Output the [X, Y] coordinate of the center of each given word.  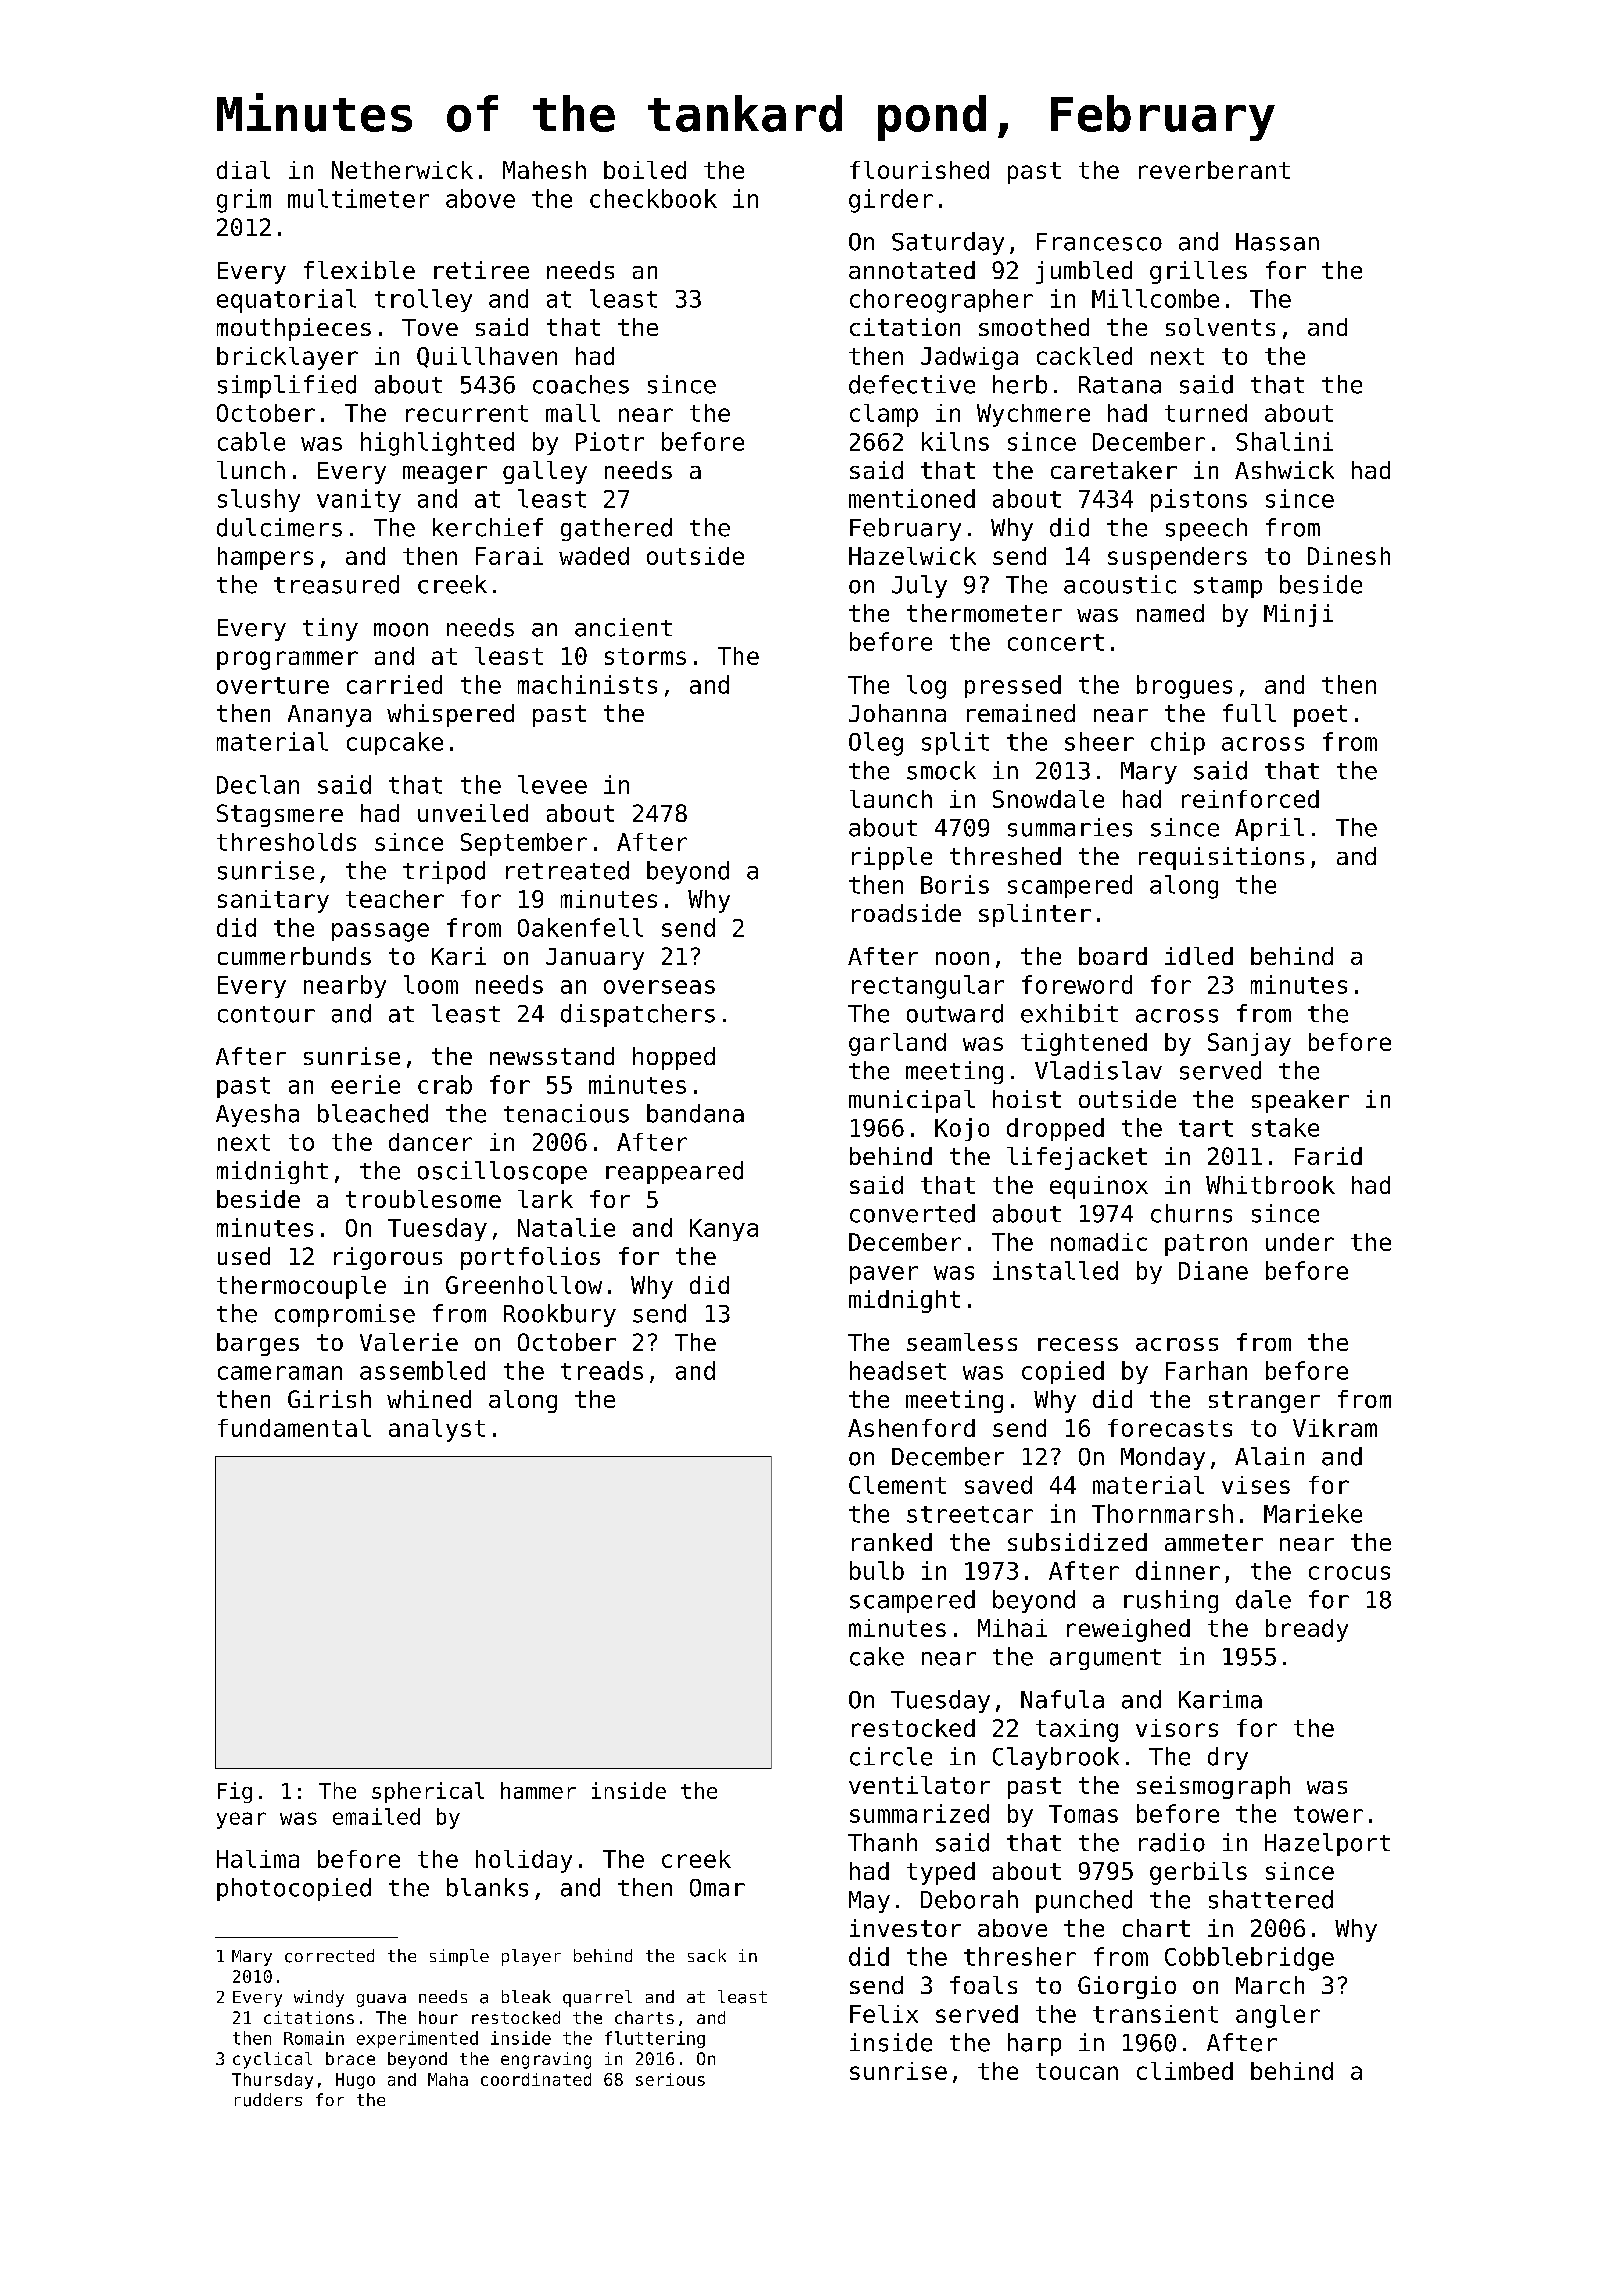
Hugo [355, 2081]
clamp [884, 415]
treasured [336, 584]
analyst [437, 1430]
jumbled [1084, 272]
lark [545, 1199]
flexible [359, 270]
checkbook [653, 198]
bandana [695, 1113]
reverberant [1214, 170]
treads [602, 1370]
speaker [1300, 1101]
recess [1078, 1344]
